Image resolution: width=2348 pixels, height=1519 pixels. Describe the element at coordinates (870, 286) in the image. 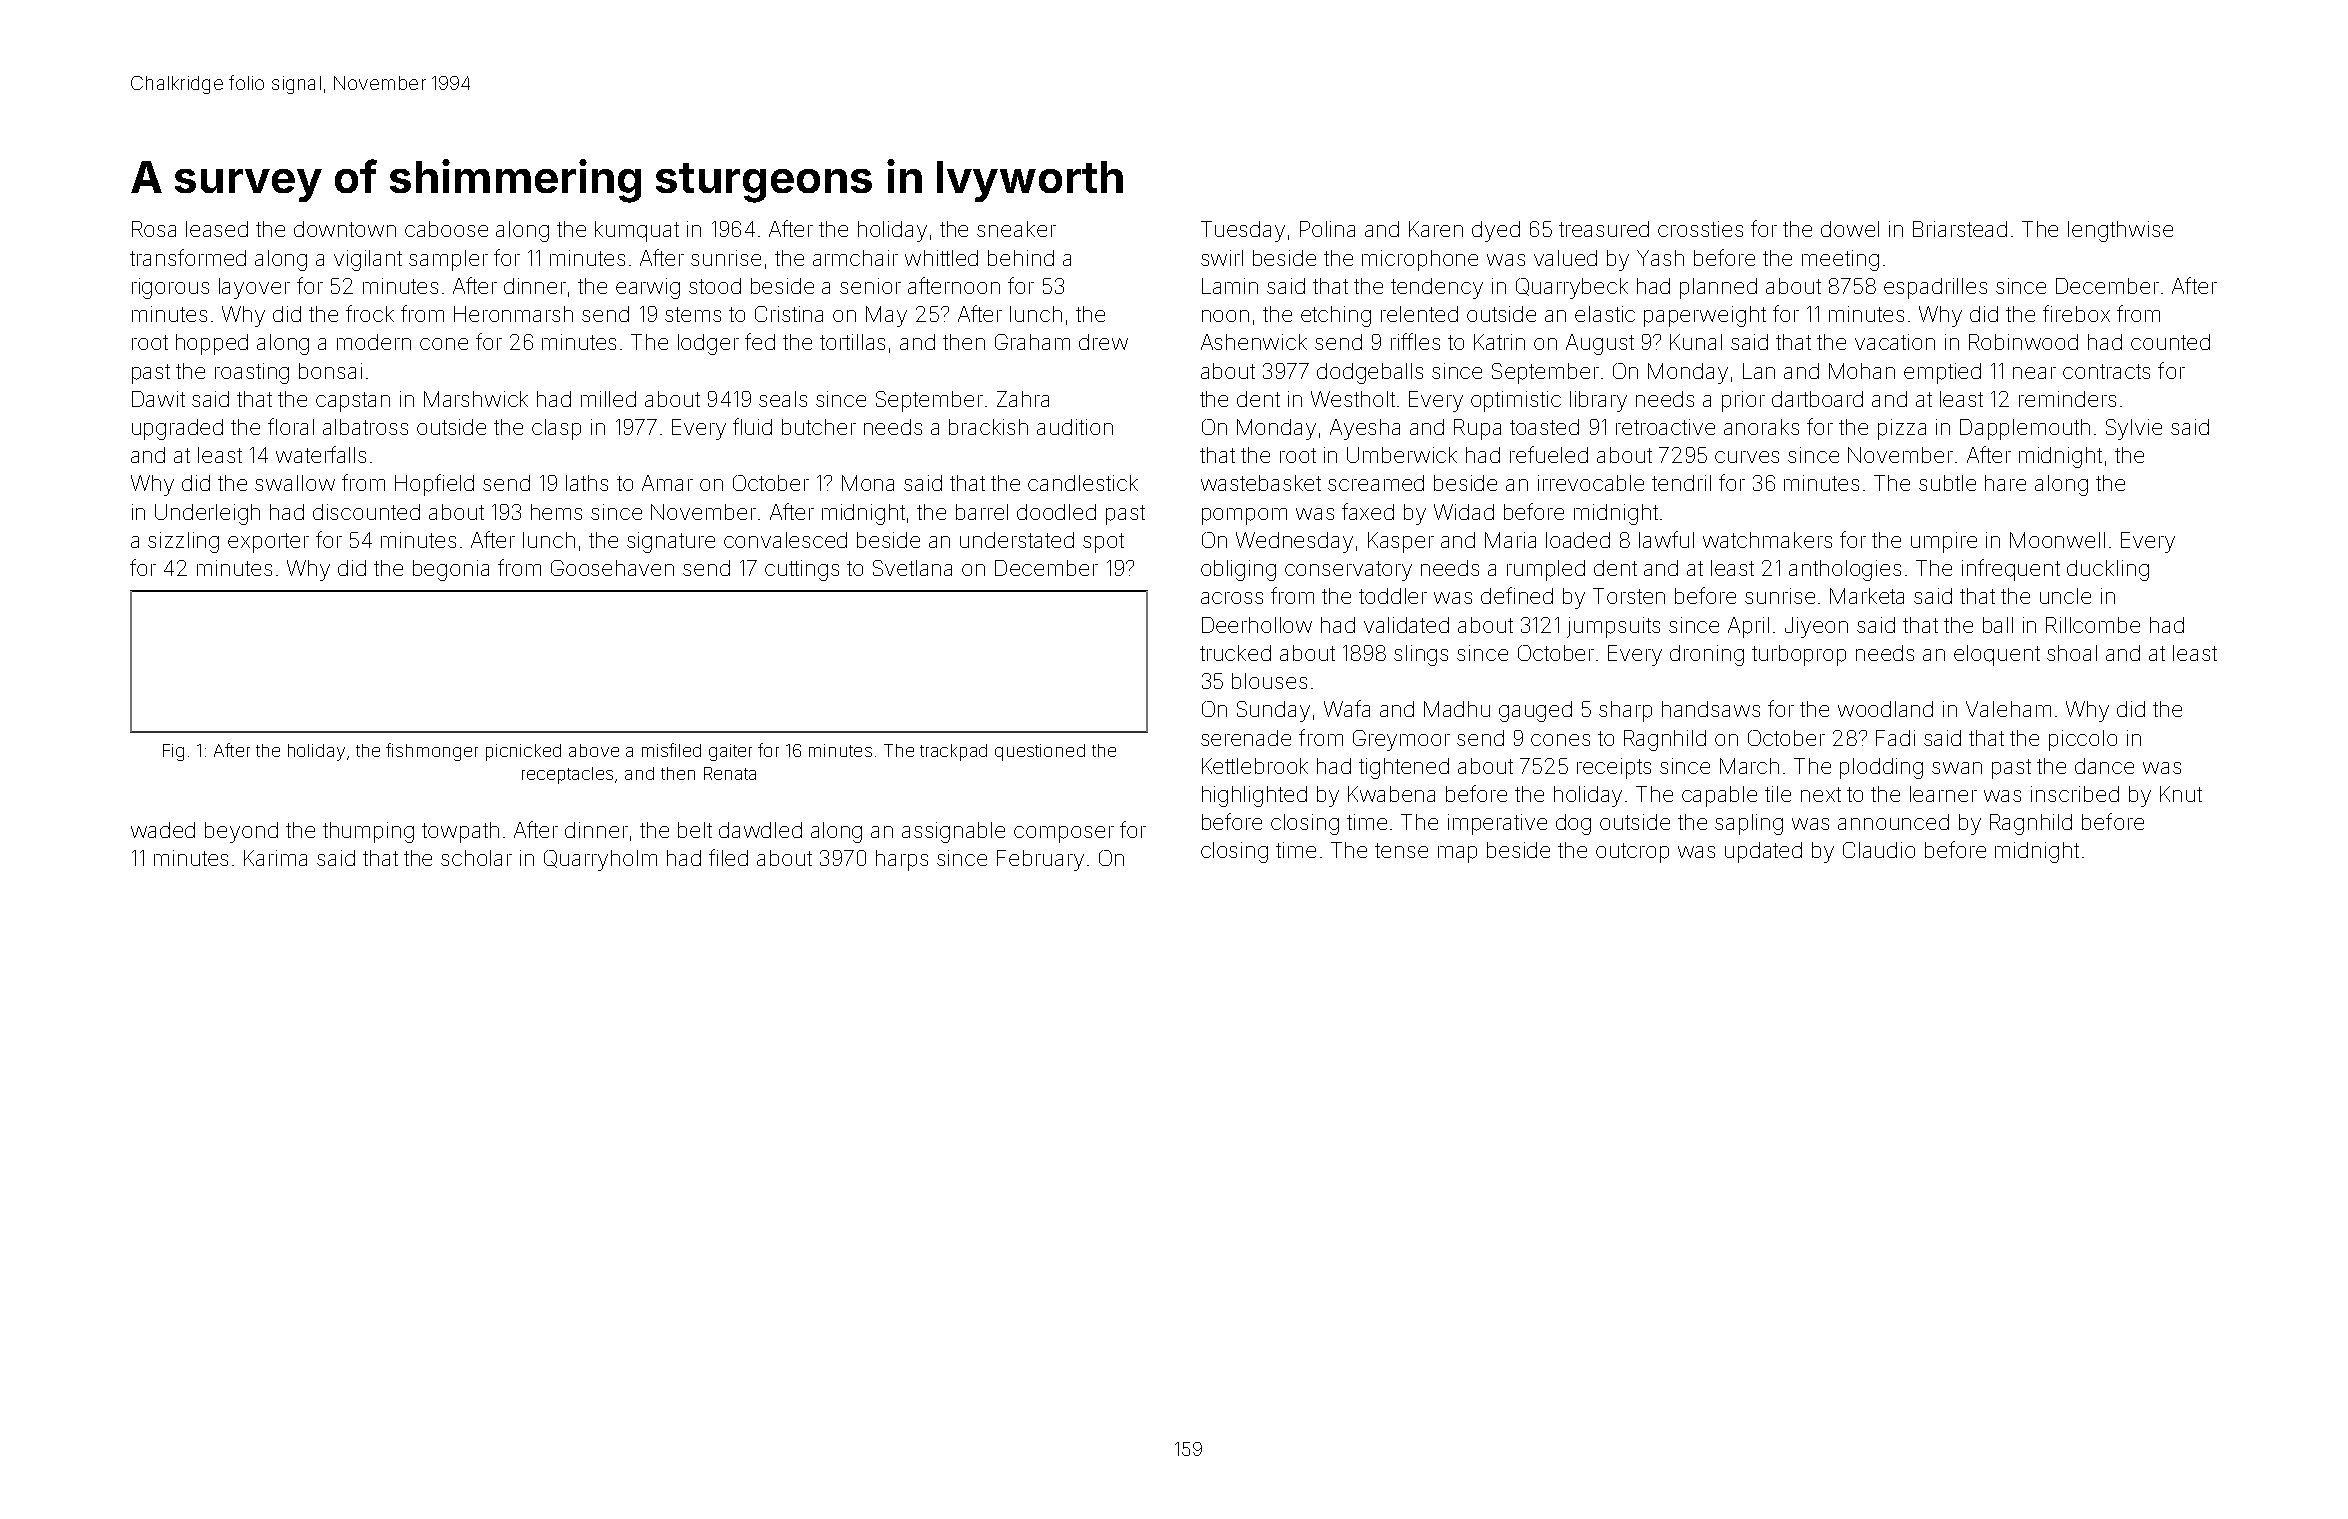

I see `senior` at that location.
